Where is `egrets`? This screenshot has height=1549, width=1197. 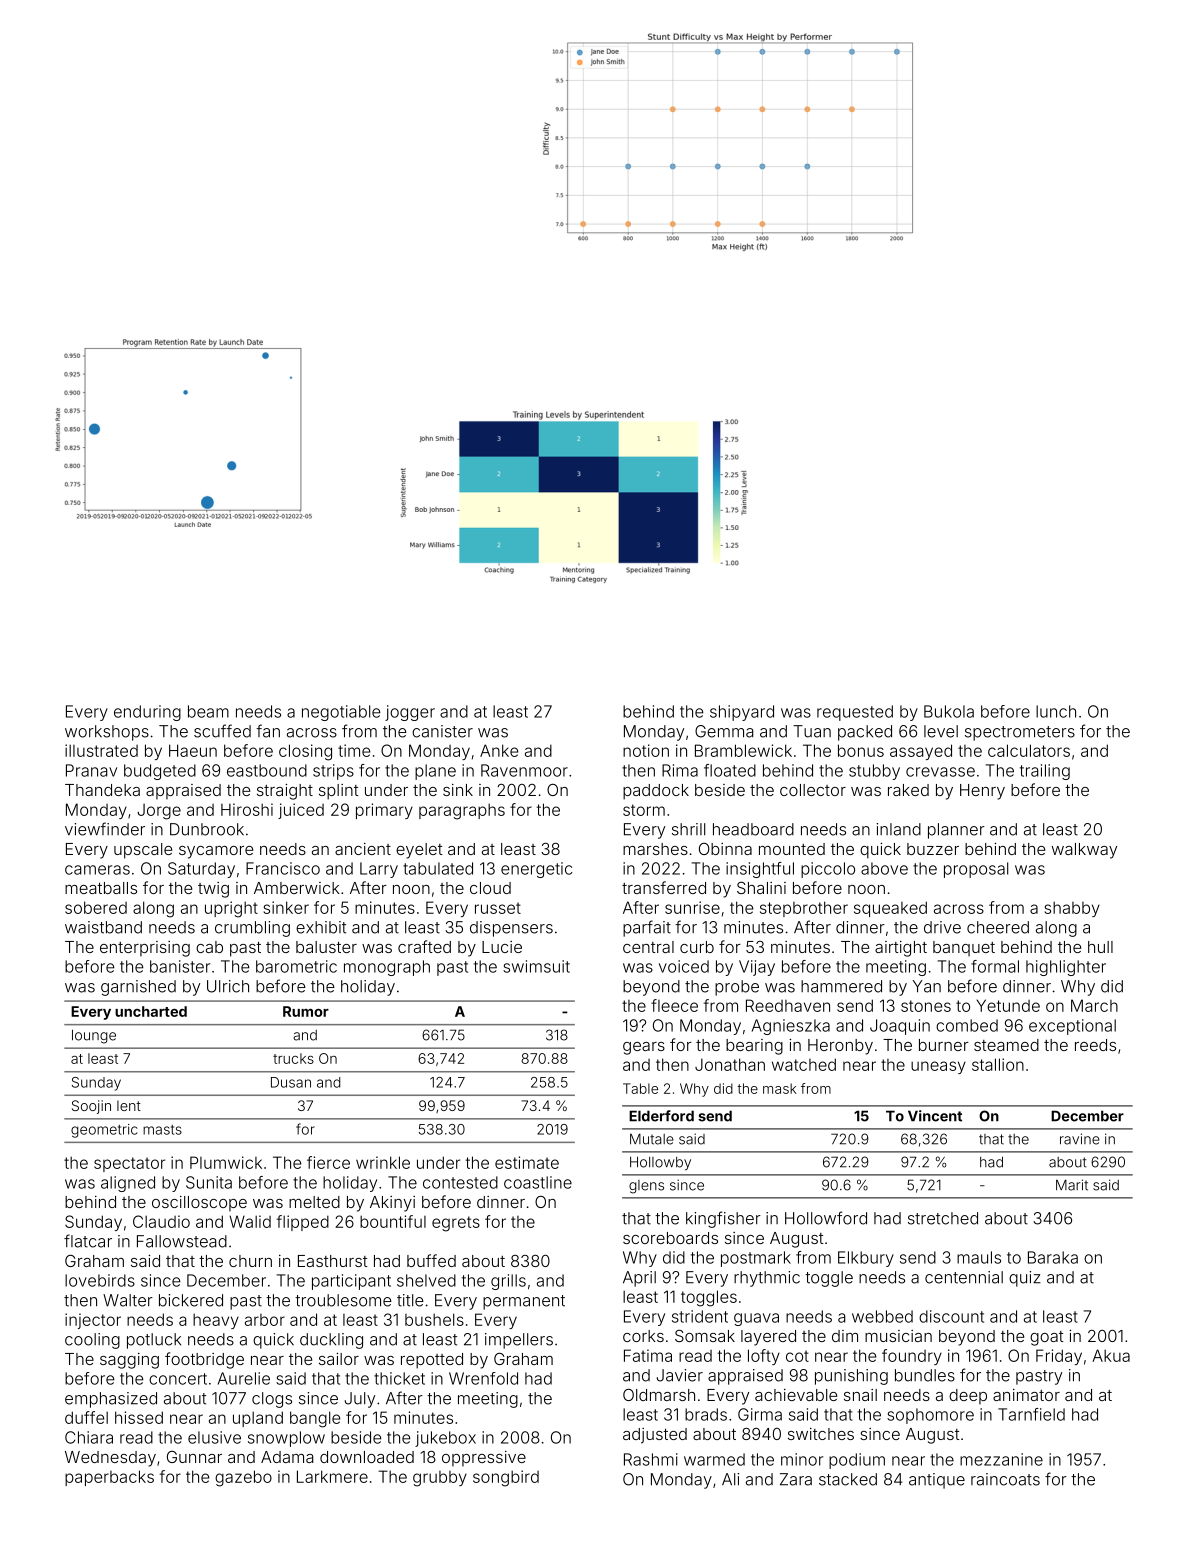
egrets is located at coordinates (456, 1224).
